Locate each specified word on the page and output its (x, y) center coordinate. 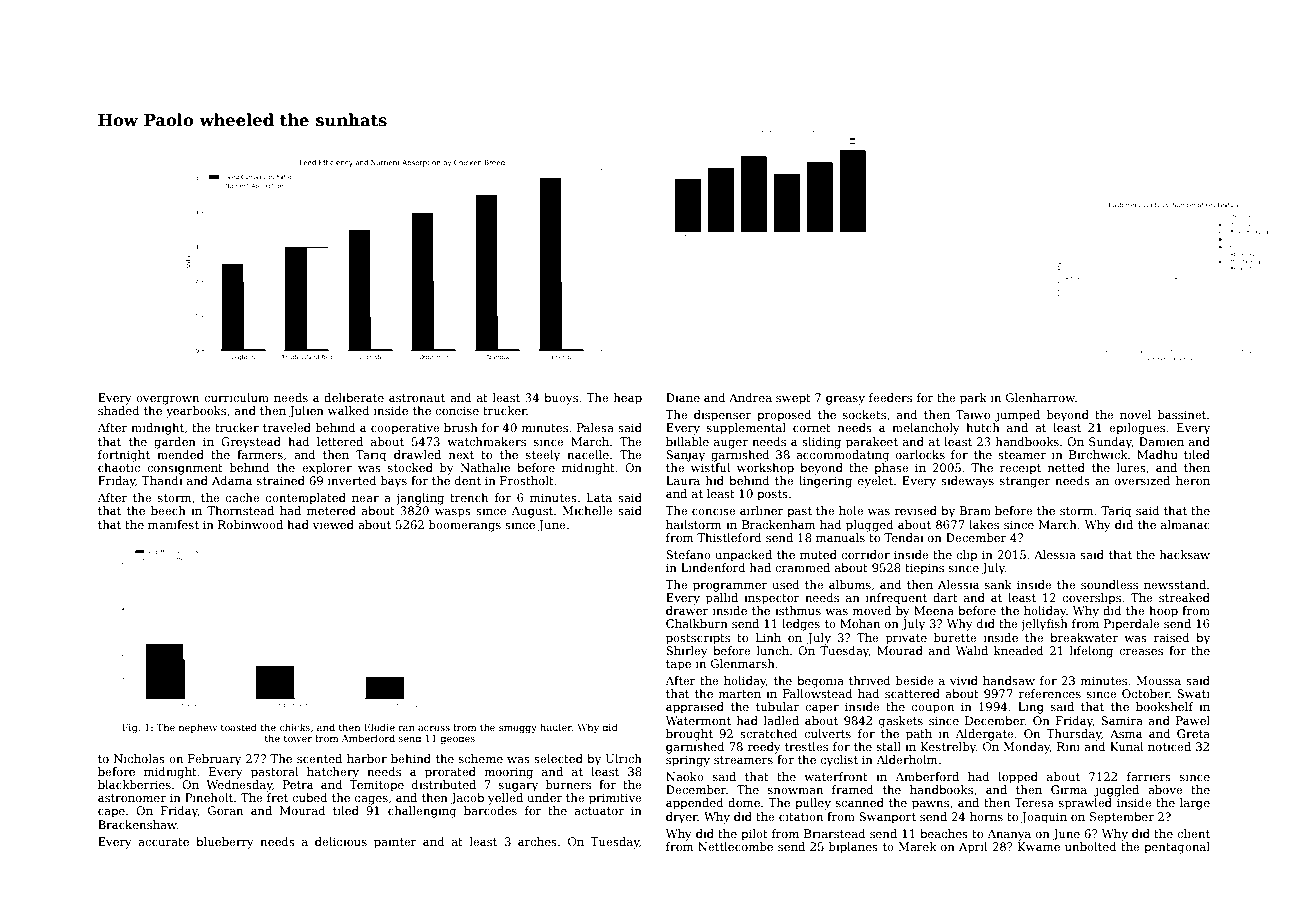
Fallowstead (818, 693)
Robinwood (250, 524)
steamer (1022, 455)
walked (349, 410)
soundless (1109, 584)
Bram (975, 510)
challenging (422, 812)
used (786, 584)
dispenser (723, 416)
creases (1141, 652)
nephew (198, 728)
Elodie (379, 727)
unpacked (743, 556)
